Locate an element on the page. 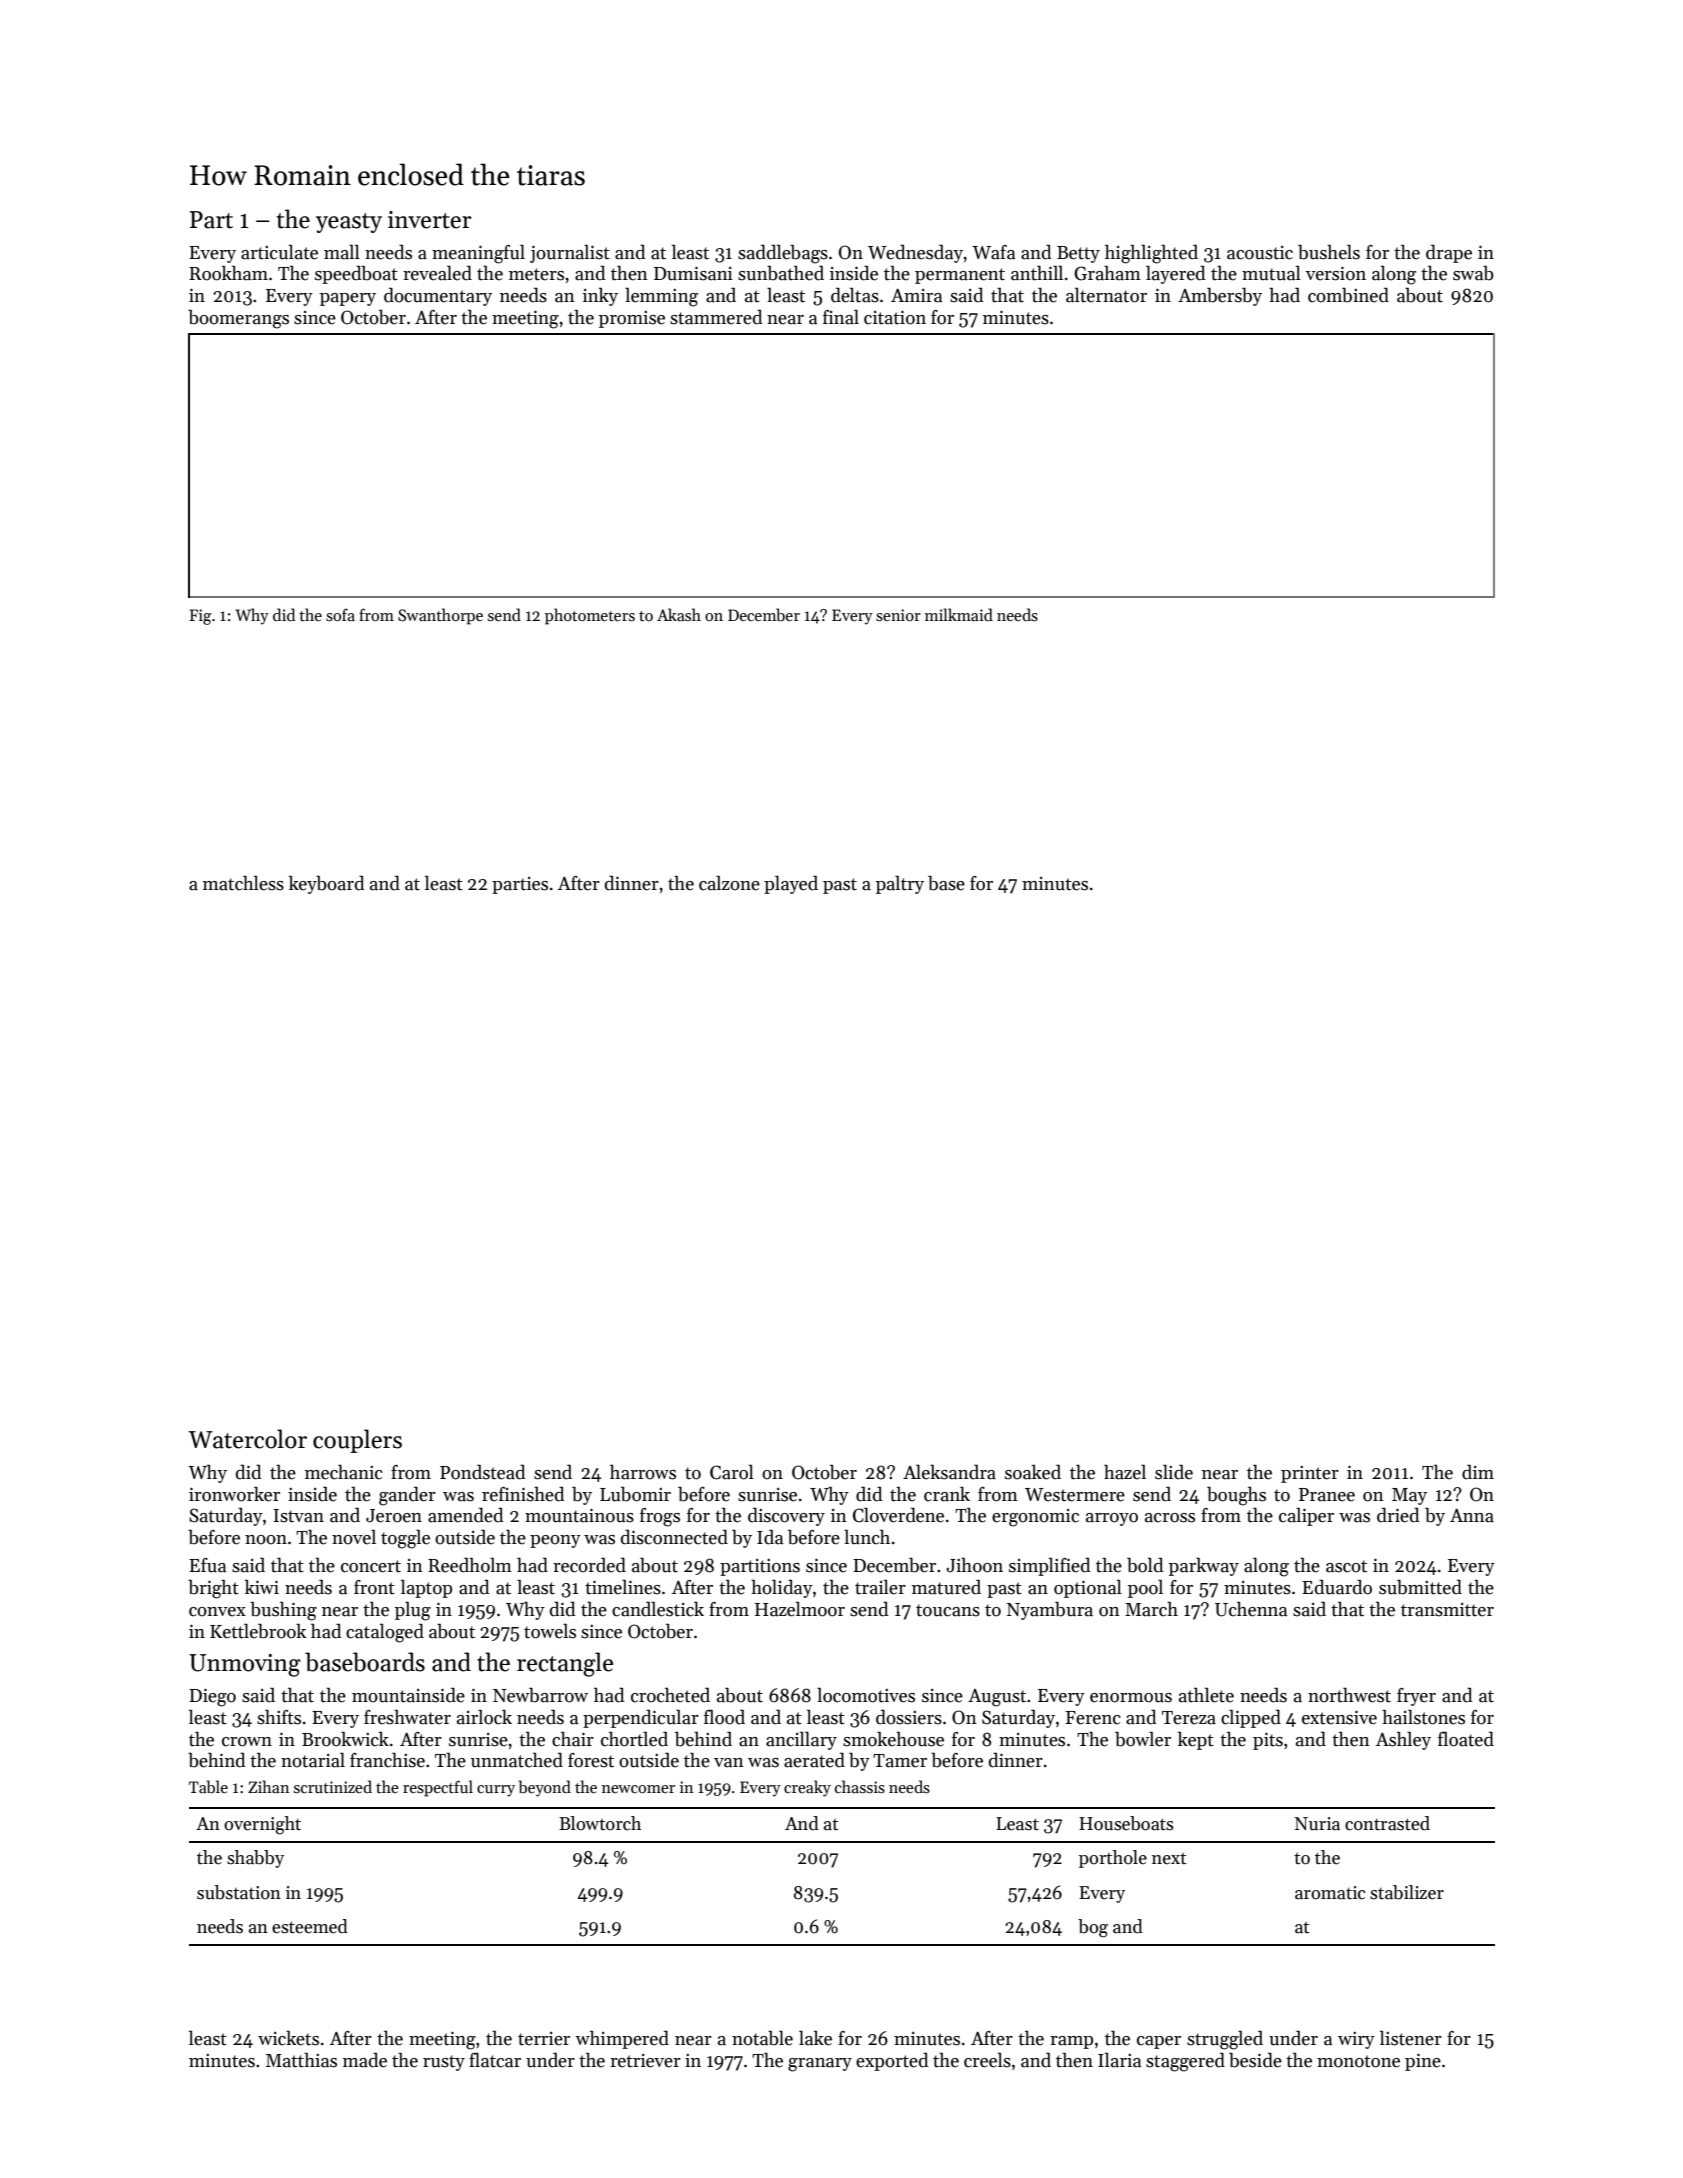 This page has width=1683, height=2178. yeasty is located at coordinates (349, 223).
